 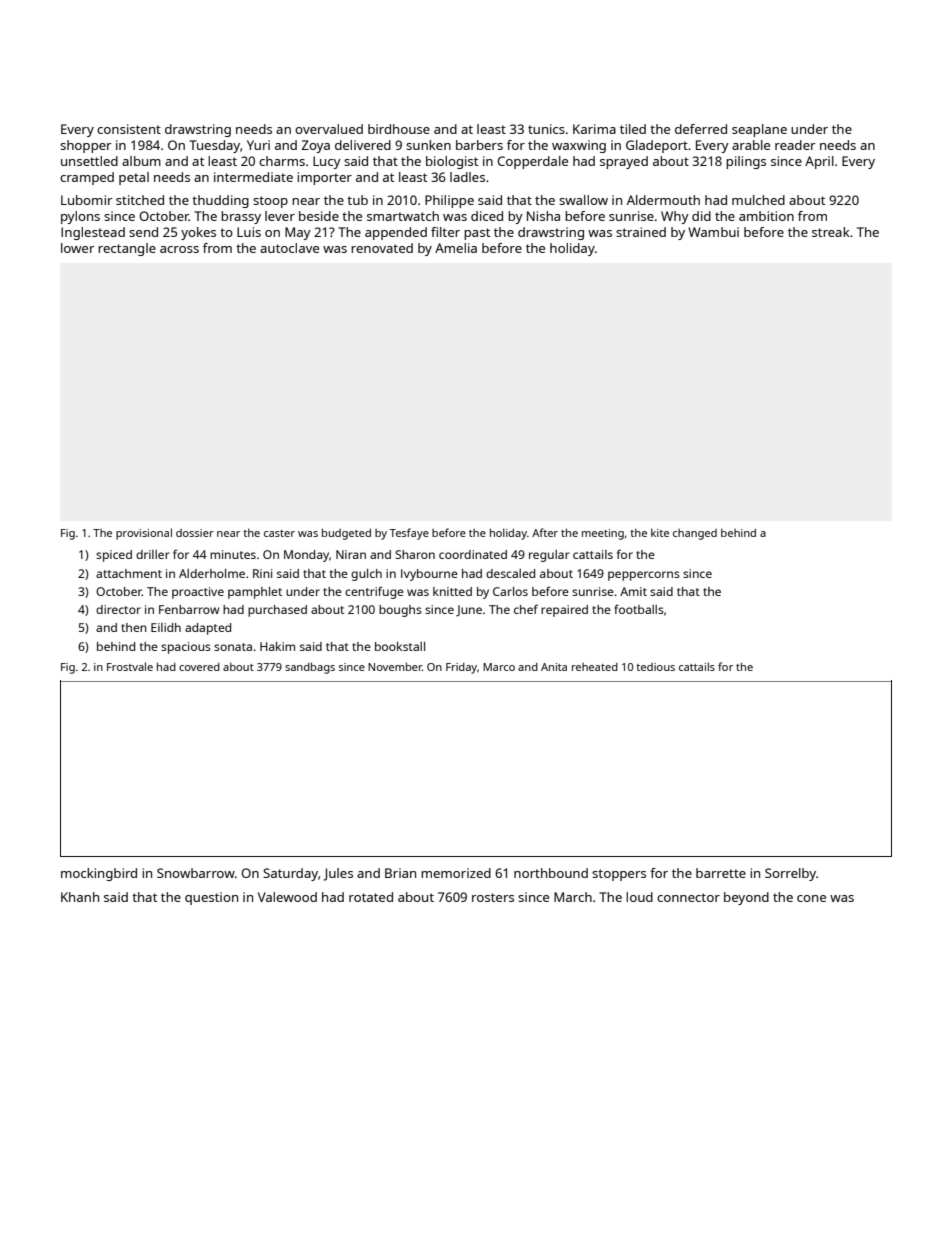 I want to click on thudding, so click(x=220, y=201).
